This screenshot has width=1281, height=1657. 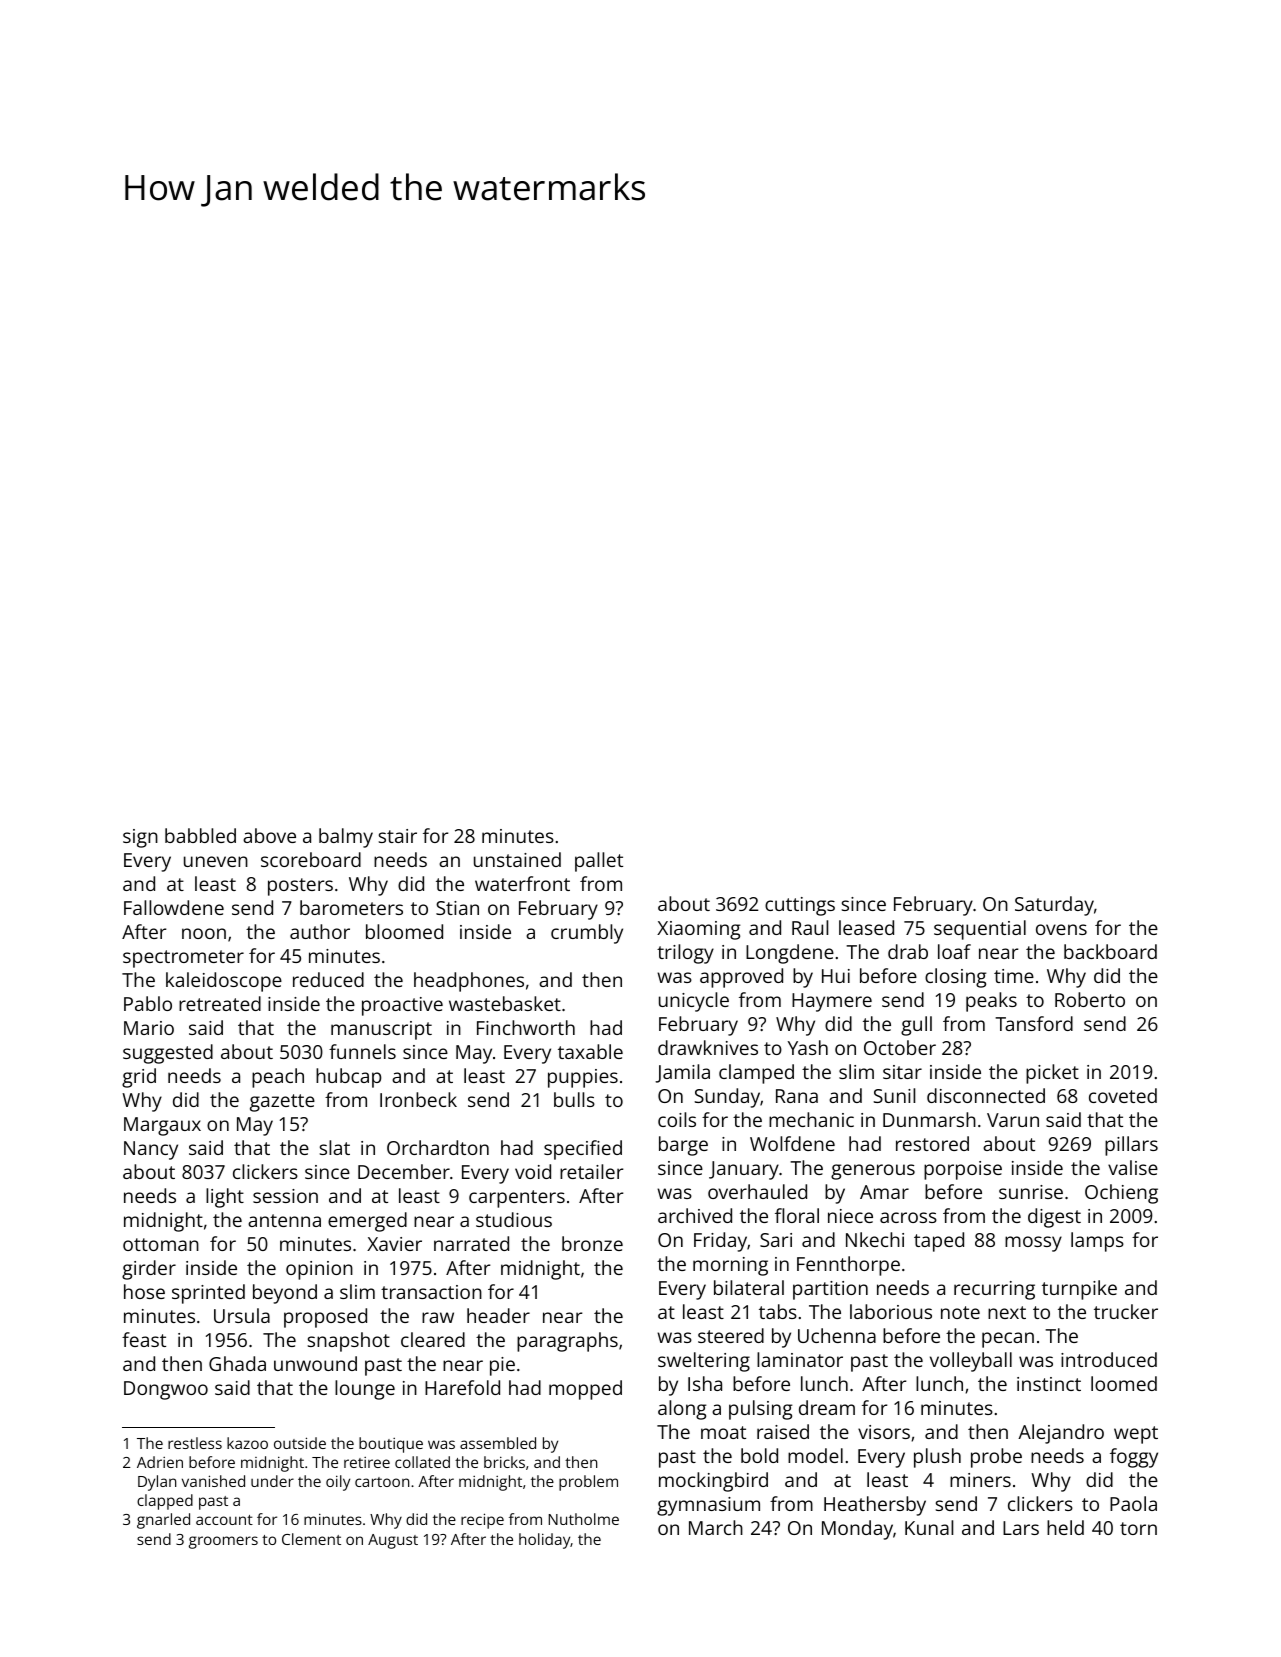 I want to click on August, so click(x=393, y=1541).
